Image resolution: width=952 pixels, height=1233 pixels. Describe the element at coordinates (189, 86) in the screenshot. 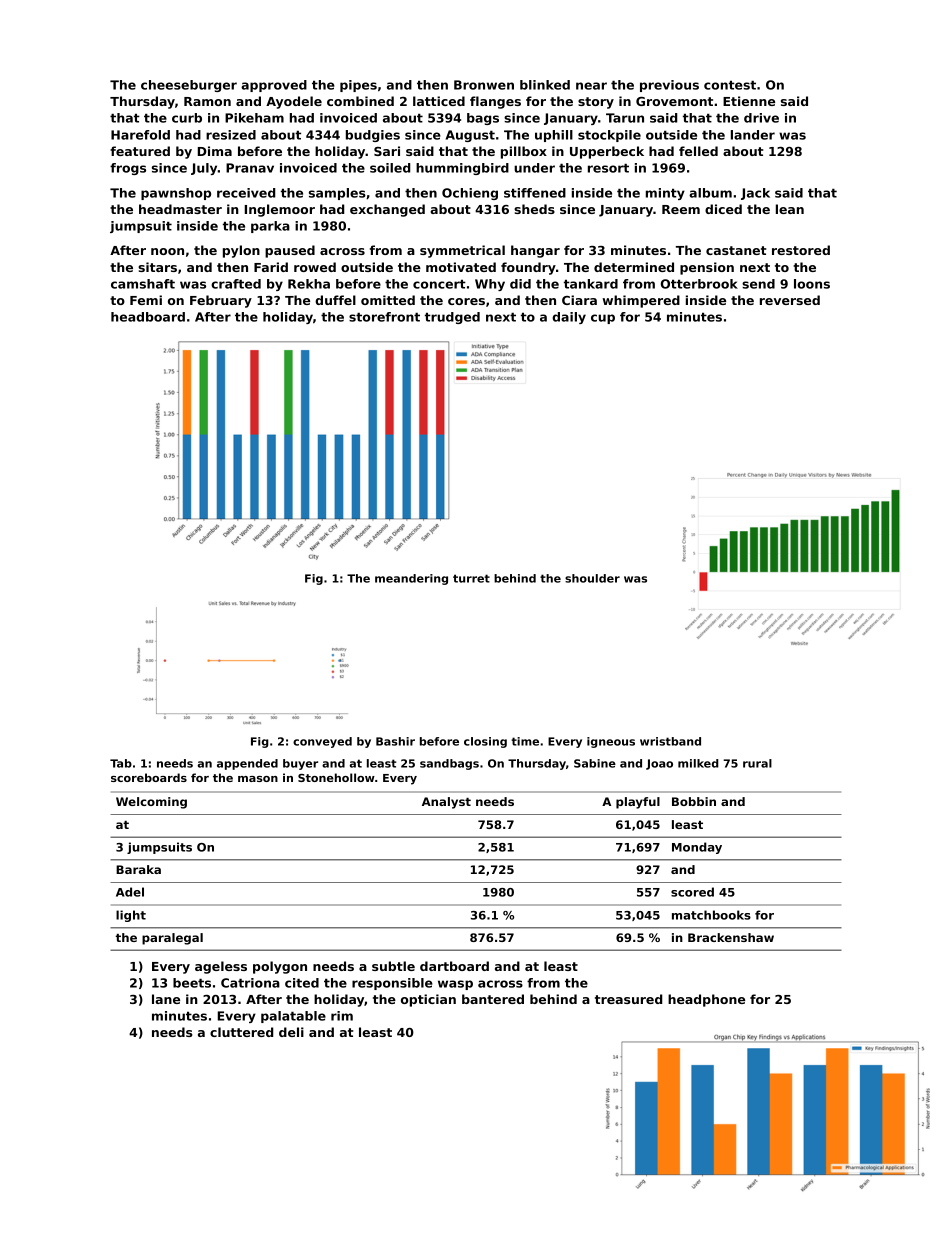

I see `cheeseburger` at that location.
